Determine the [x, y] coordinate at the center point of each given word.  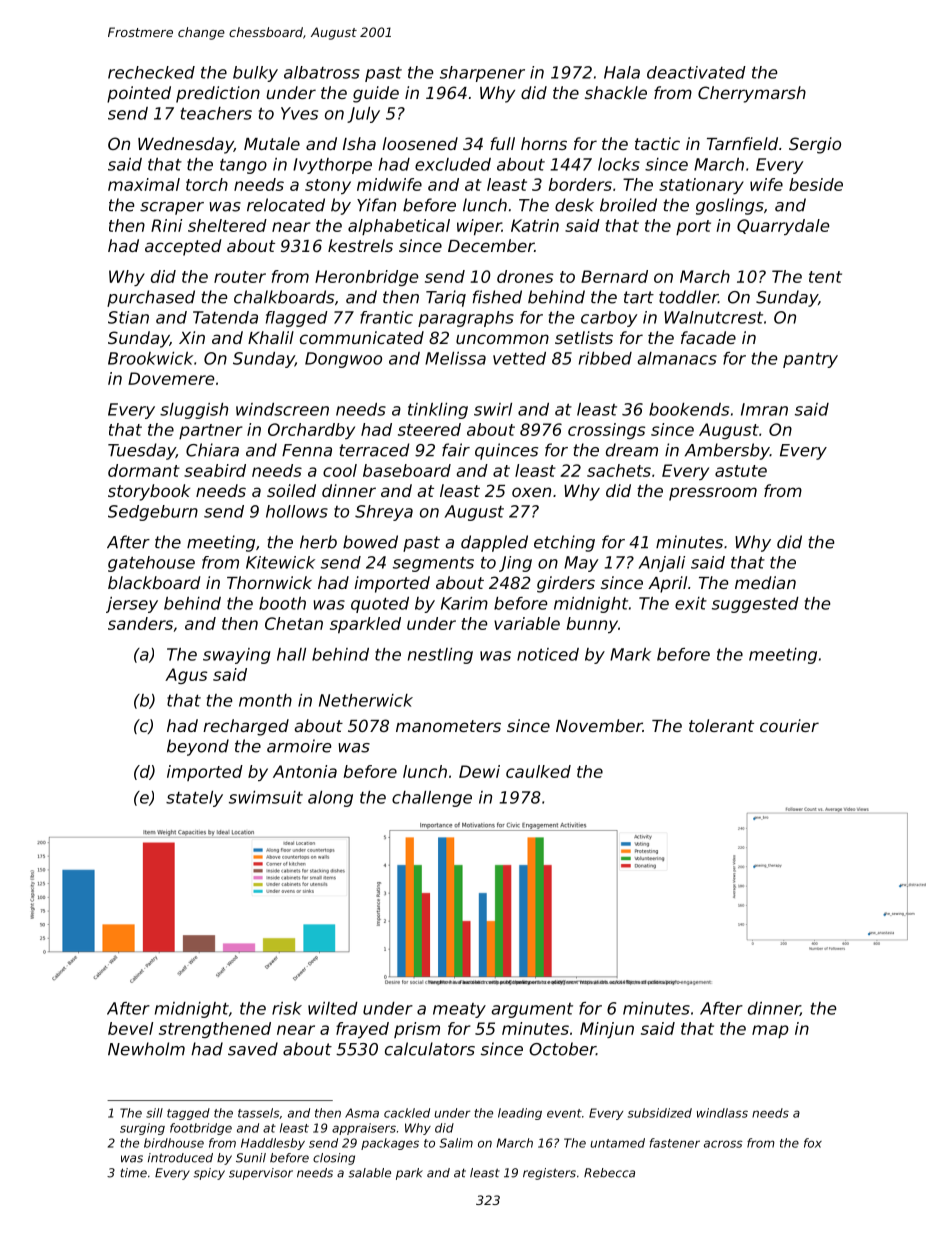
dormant [144, 470]
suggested [755, 605]
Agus [186, 676]
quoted [380, 605]
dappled [494, 543]
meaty [459, 1010]
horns [544, 143]
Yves [299, 113]
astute [741, 471]
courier [789, 725]
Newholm [146, 1049]
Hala [622, 72]
